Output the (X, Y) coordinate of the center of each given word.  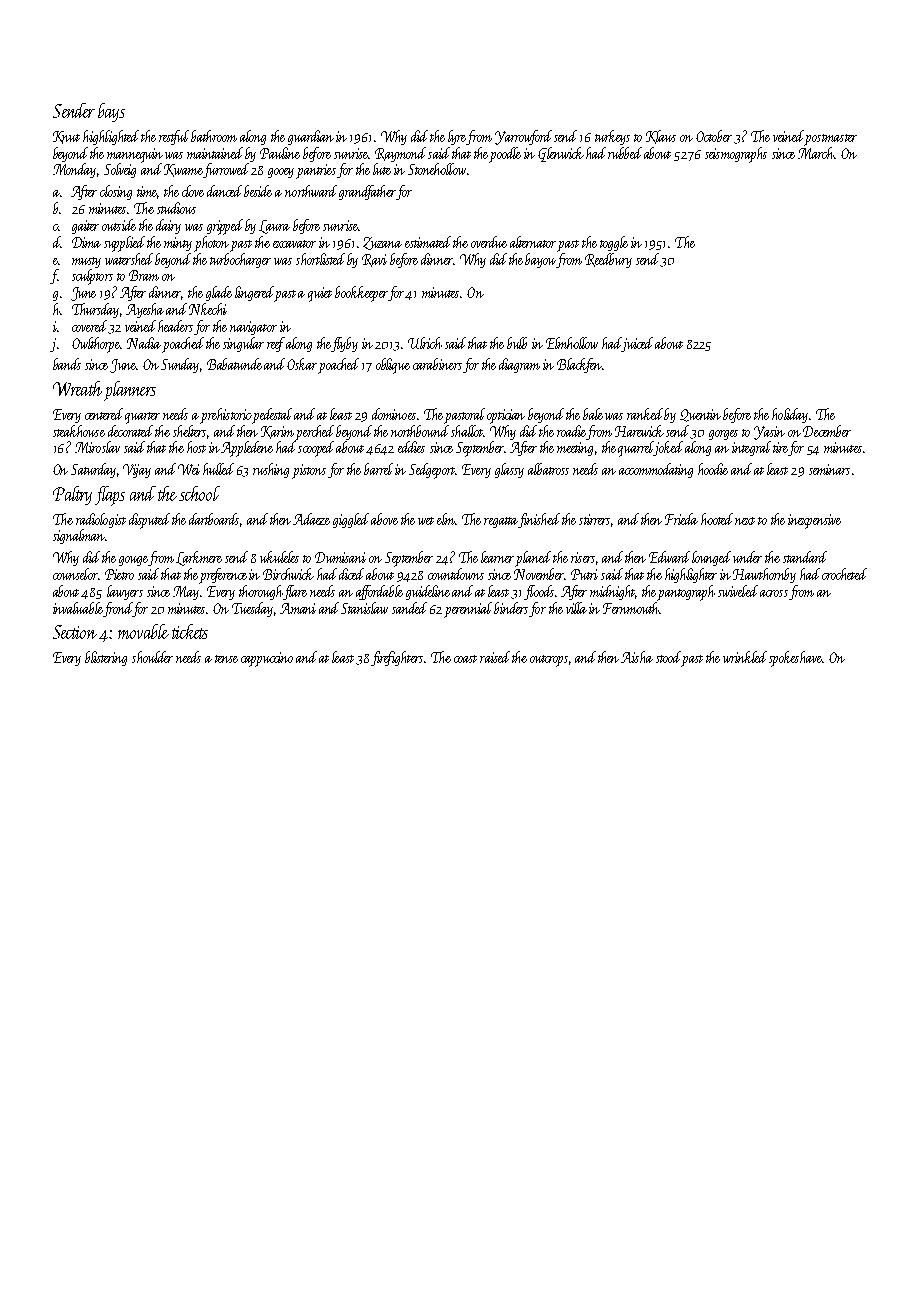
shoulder (152, 657)
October (714, 136)
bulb (517, 343)
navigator (253, 328)
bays (111, 112)
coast (465, 659)
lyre (457, 137)
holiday (790, 415)
